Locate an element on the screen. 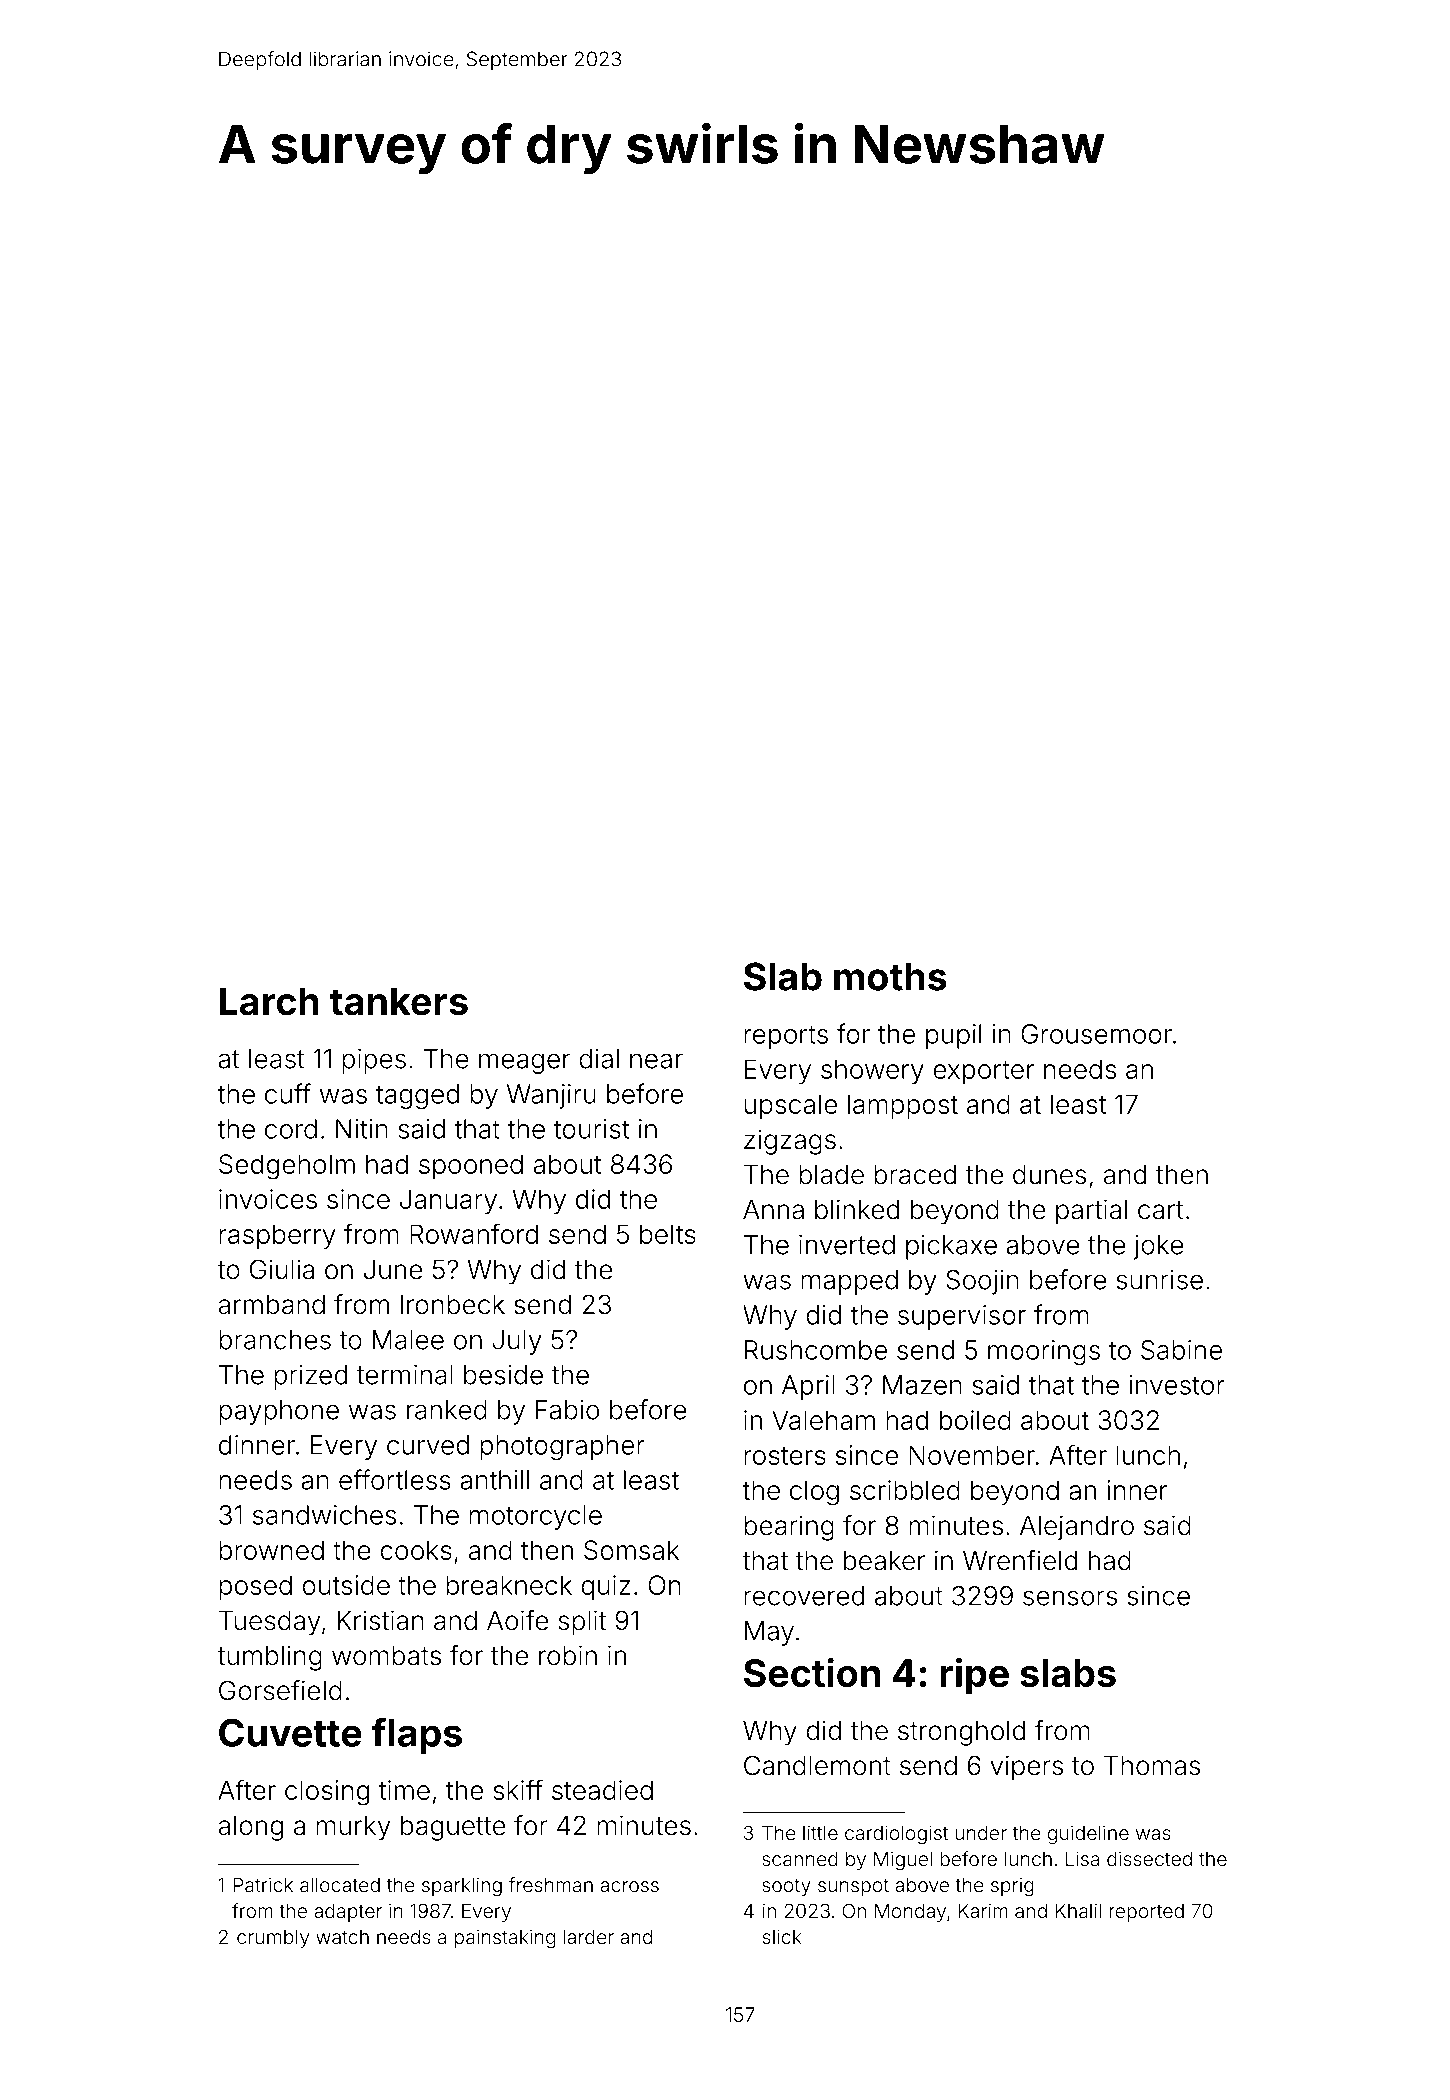 This screenshot has height=2100, width=1450. Somsak is located at coordinates (631, 1550).
